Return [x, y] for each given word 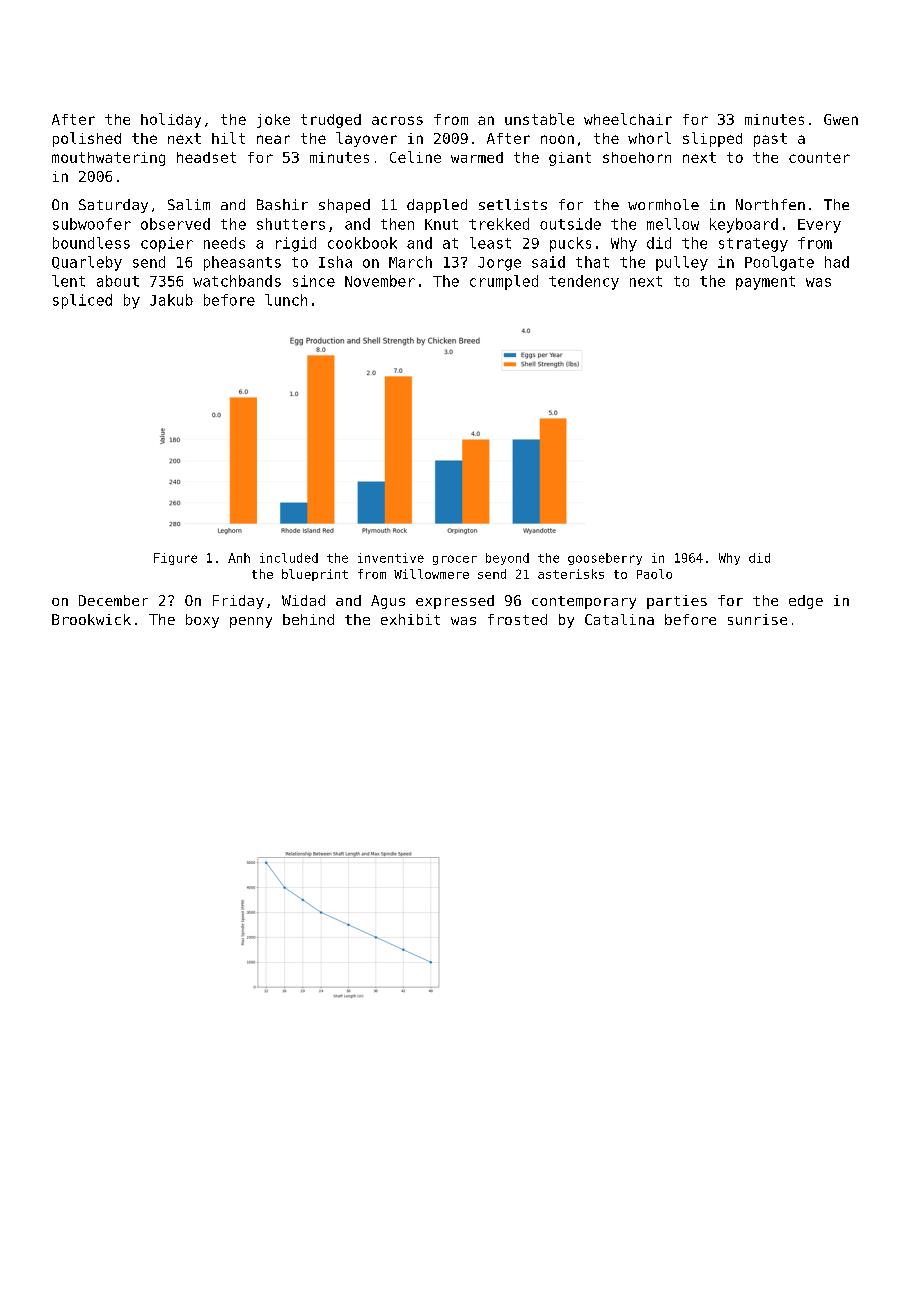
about [118, 281]
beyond [507, 559]
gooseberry [605, 559]
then [397, 224]
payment [765, 283]
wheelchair [628, 119]
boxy [202, 621]
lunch [286, 300]
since [314, 281]
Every [819, 226]
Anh [239, 558]
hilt [228, 138]
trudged [331, 121]
